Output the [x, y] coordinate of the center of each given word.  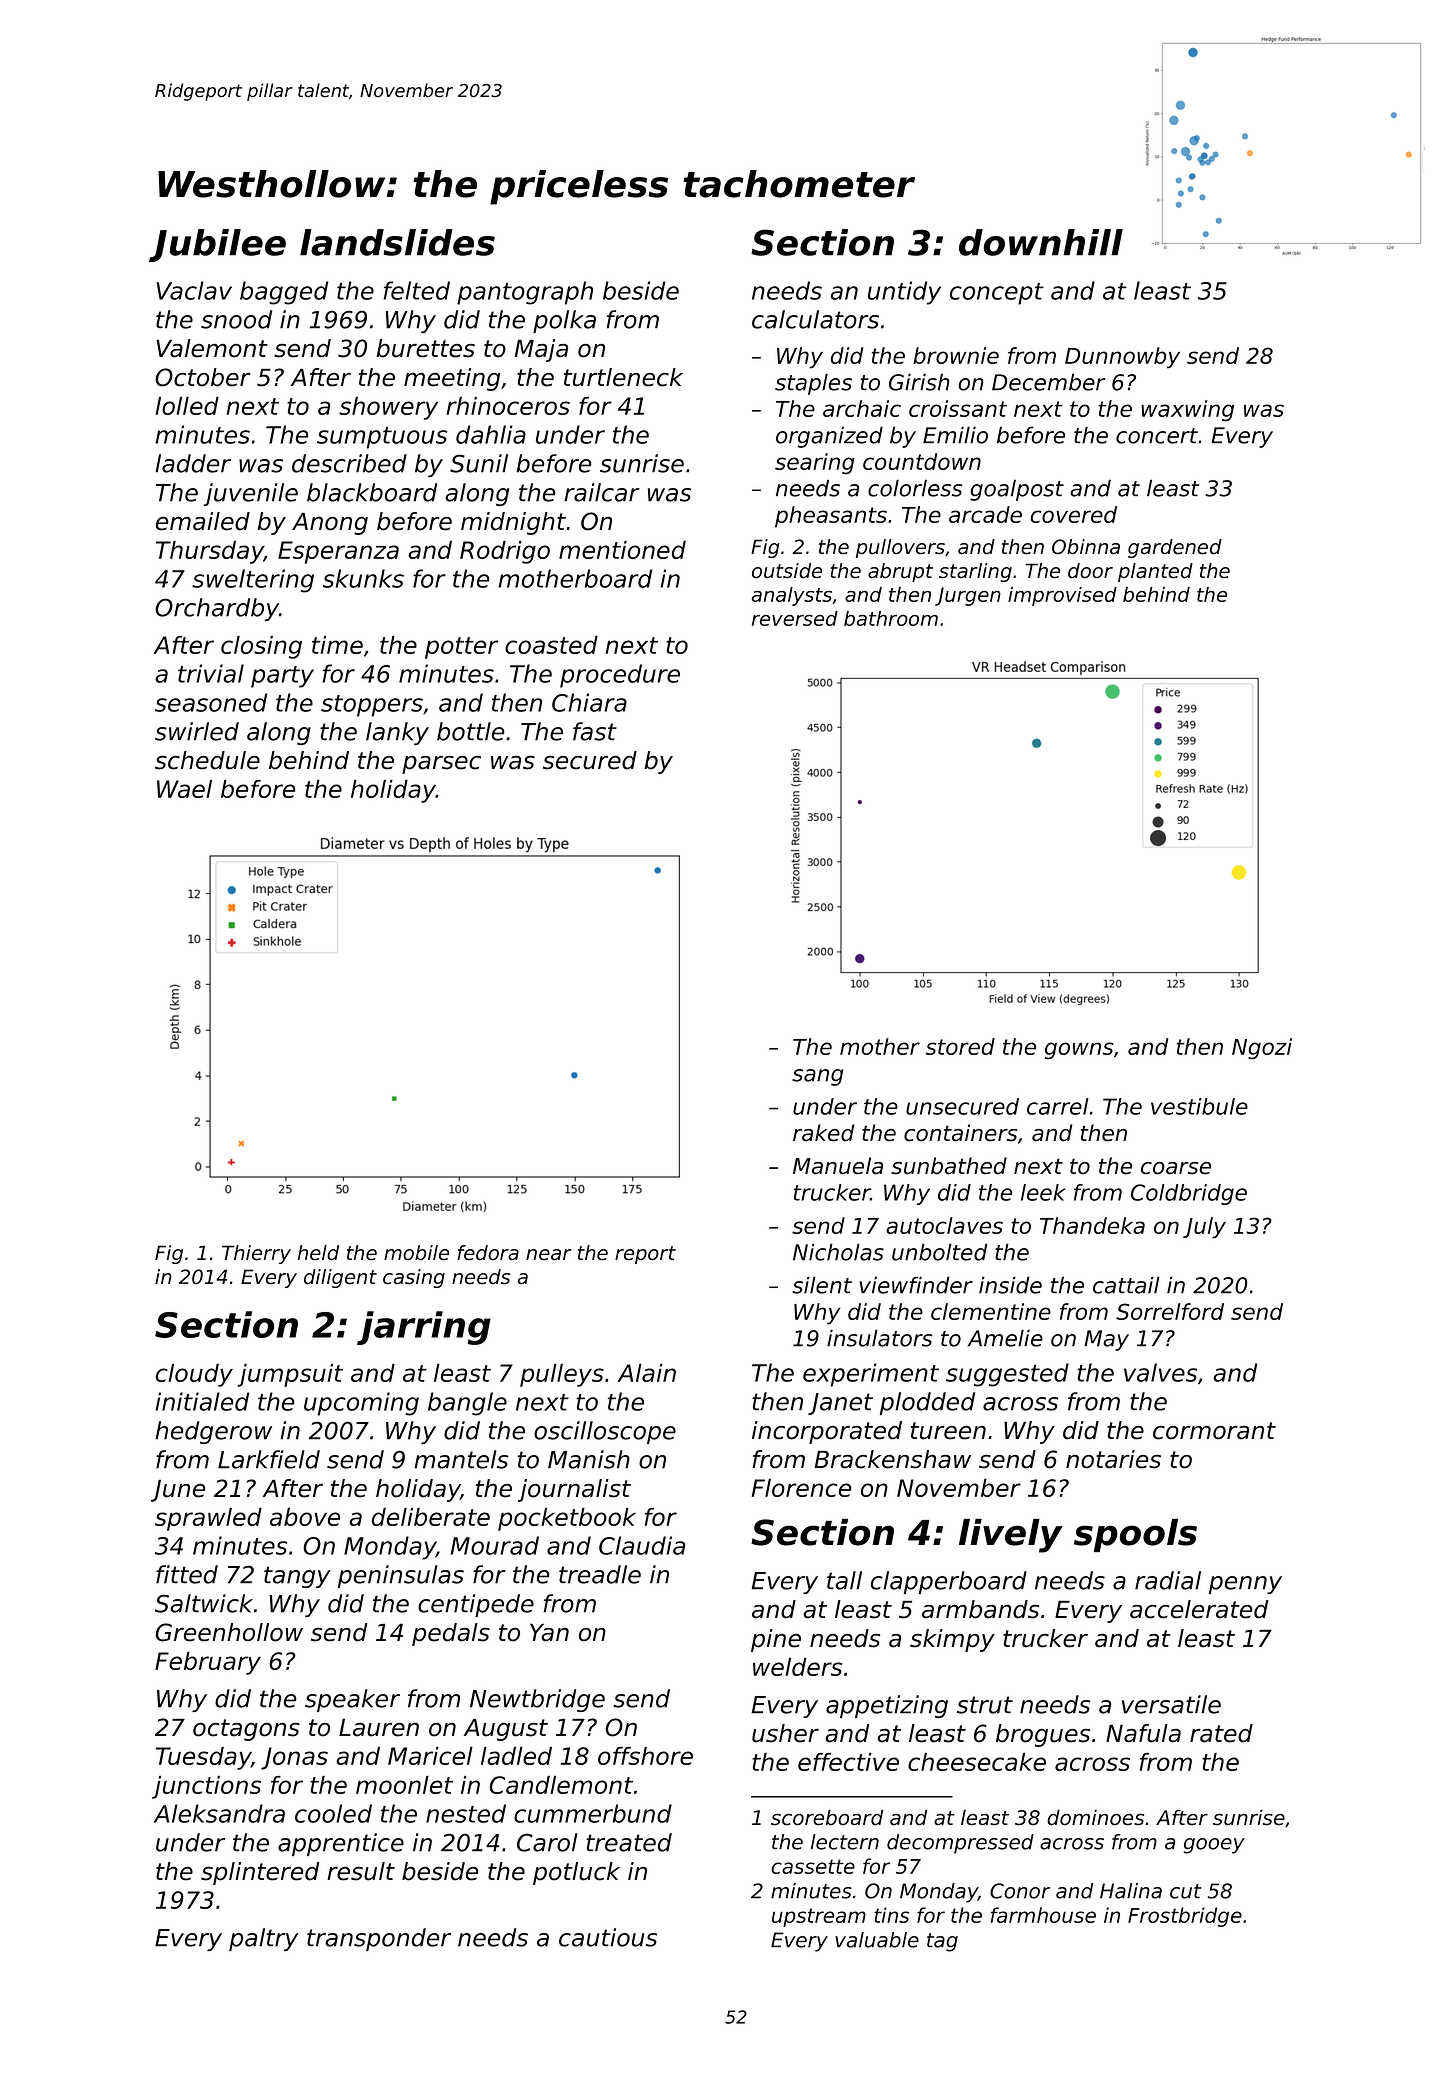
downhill [1041, 242]
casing [414, 1278]
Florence [801, 1488]
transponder [379, 1939]
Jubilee [217, 245]
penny [1245, 1585]
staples [813, 384]
